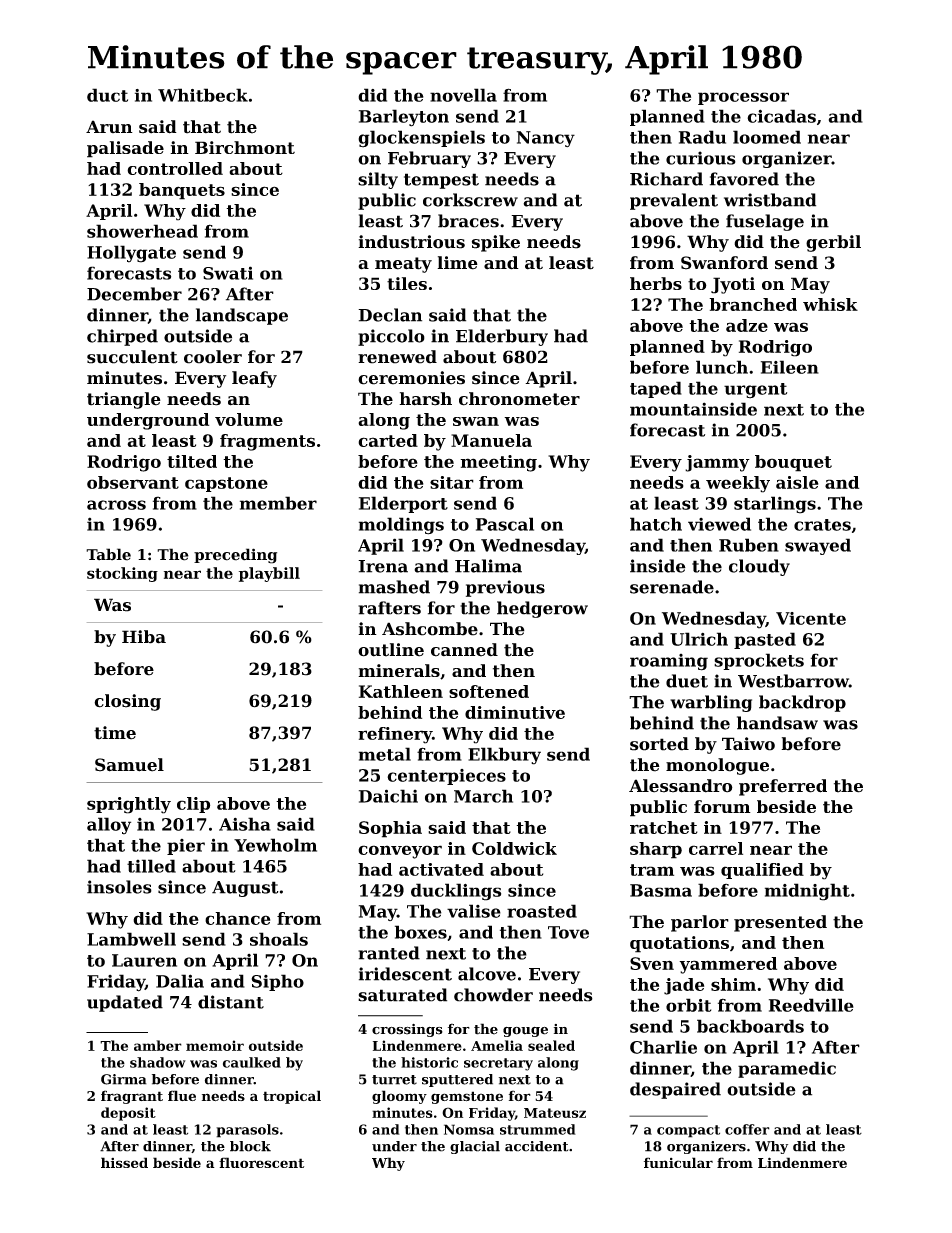  What do you see at coordinates (237, 918) in the document?
I see `chance` at bounding box center [237, 918].
